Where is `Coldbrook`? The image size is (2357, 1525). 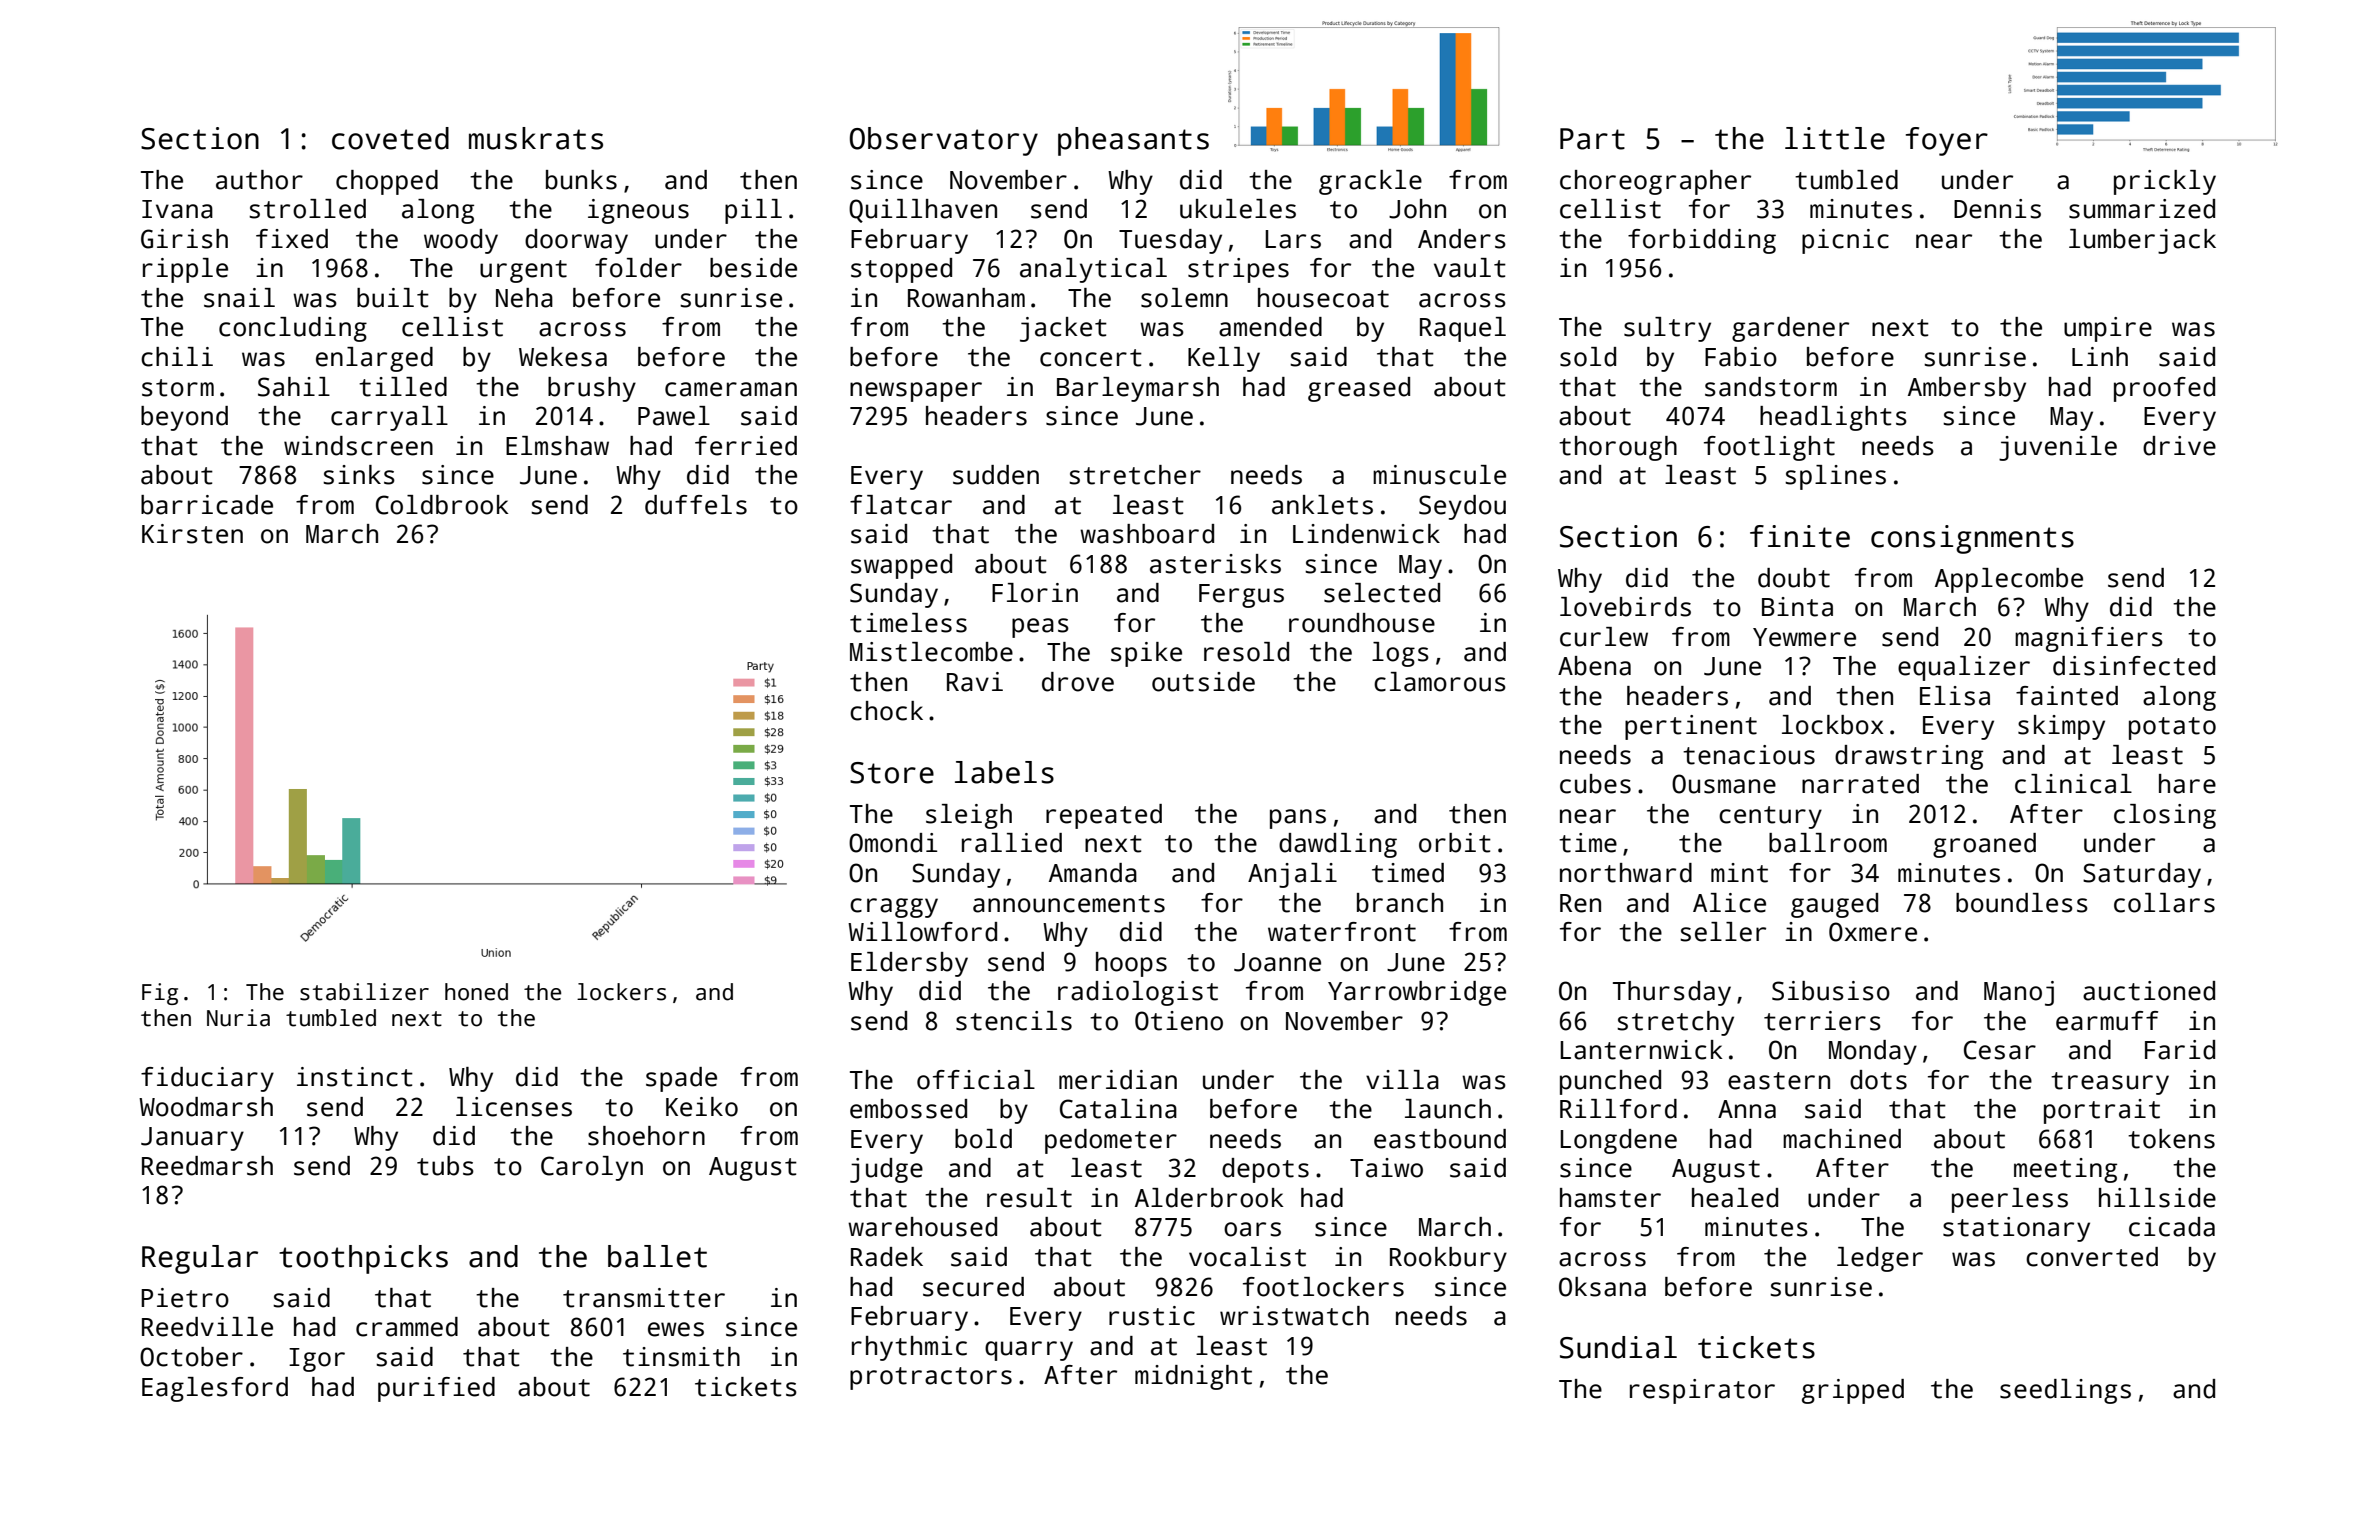 Coldbrook is located at coordinates (442, 505).
